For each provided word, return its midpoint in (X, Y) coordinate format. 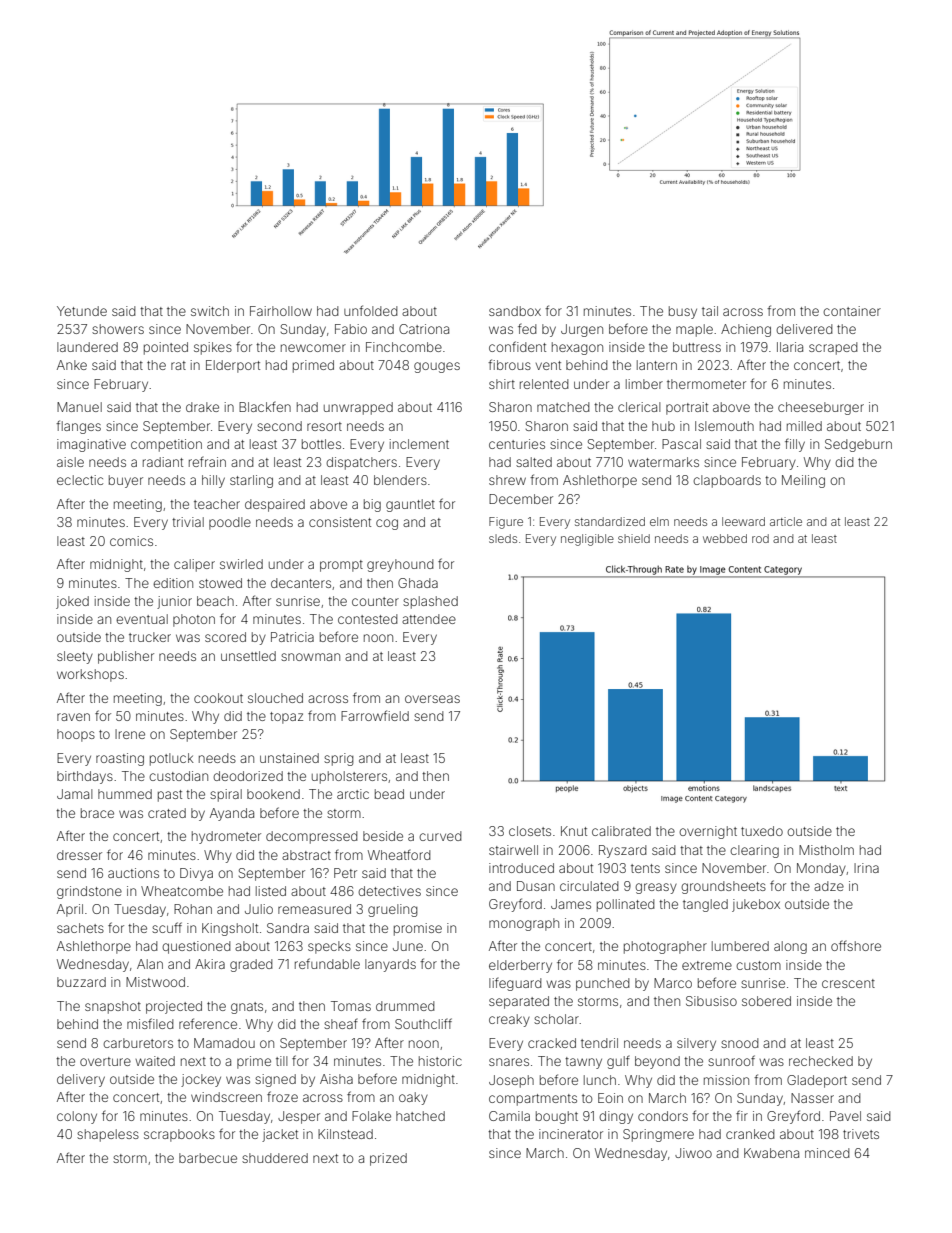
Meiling (803, 481)
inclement (419, 444)
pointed (166, 348)
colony (77, 1117)
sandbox (515, 311)
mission (726, 1080)
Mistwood (155, 982)
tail (710, 311)
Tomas (351, 1006)
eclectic (80, 480)
